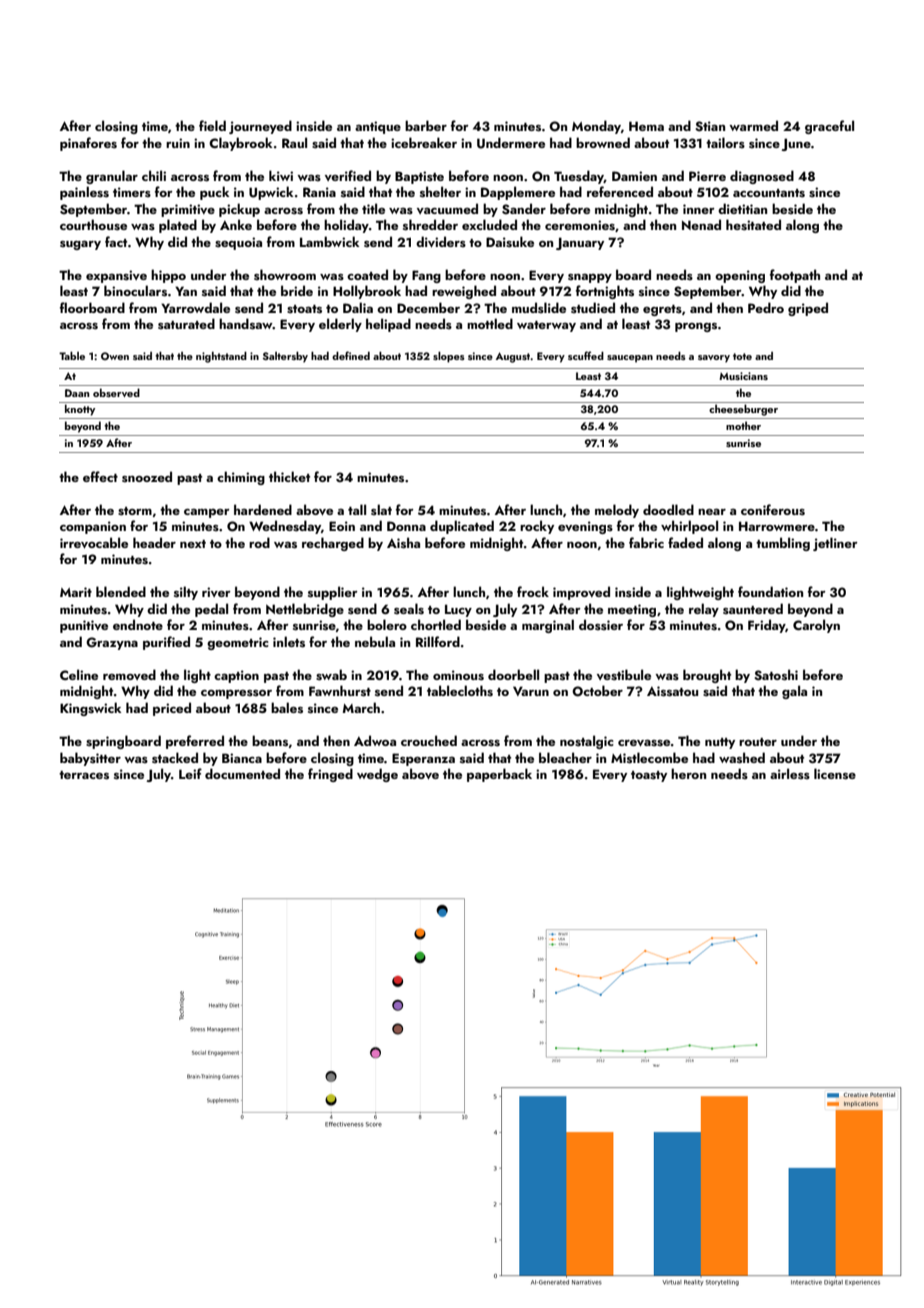 The width and height of the screenshot is (924, 1308). Describe the element at coordinates (242, 773) in the screenshot. I see `documented` at that location.
